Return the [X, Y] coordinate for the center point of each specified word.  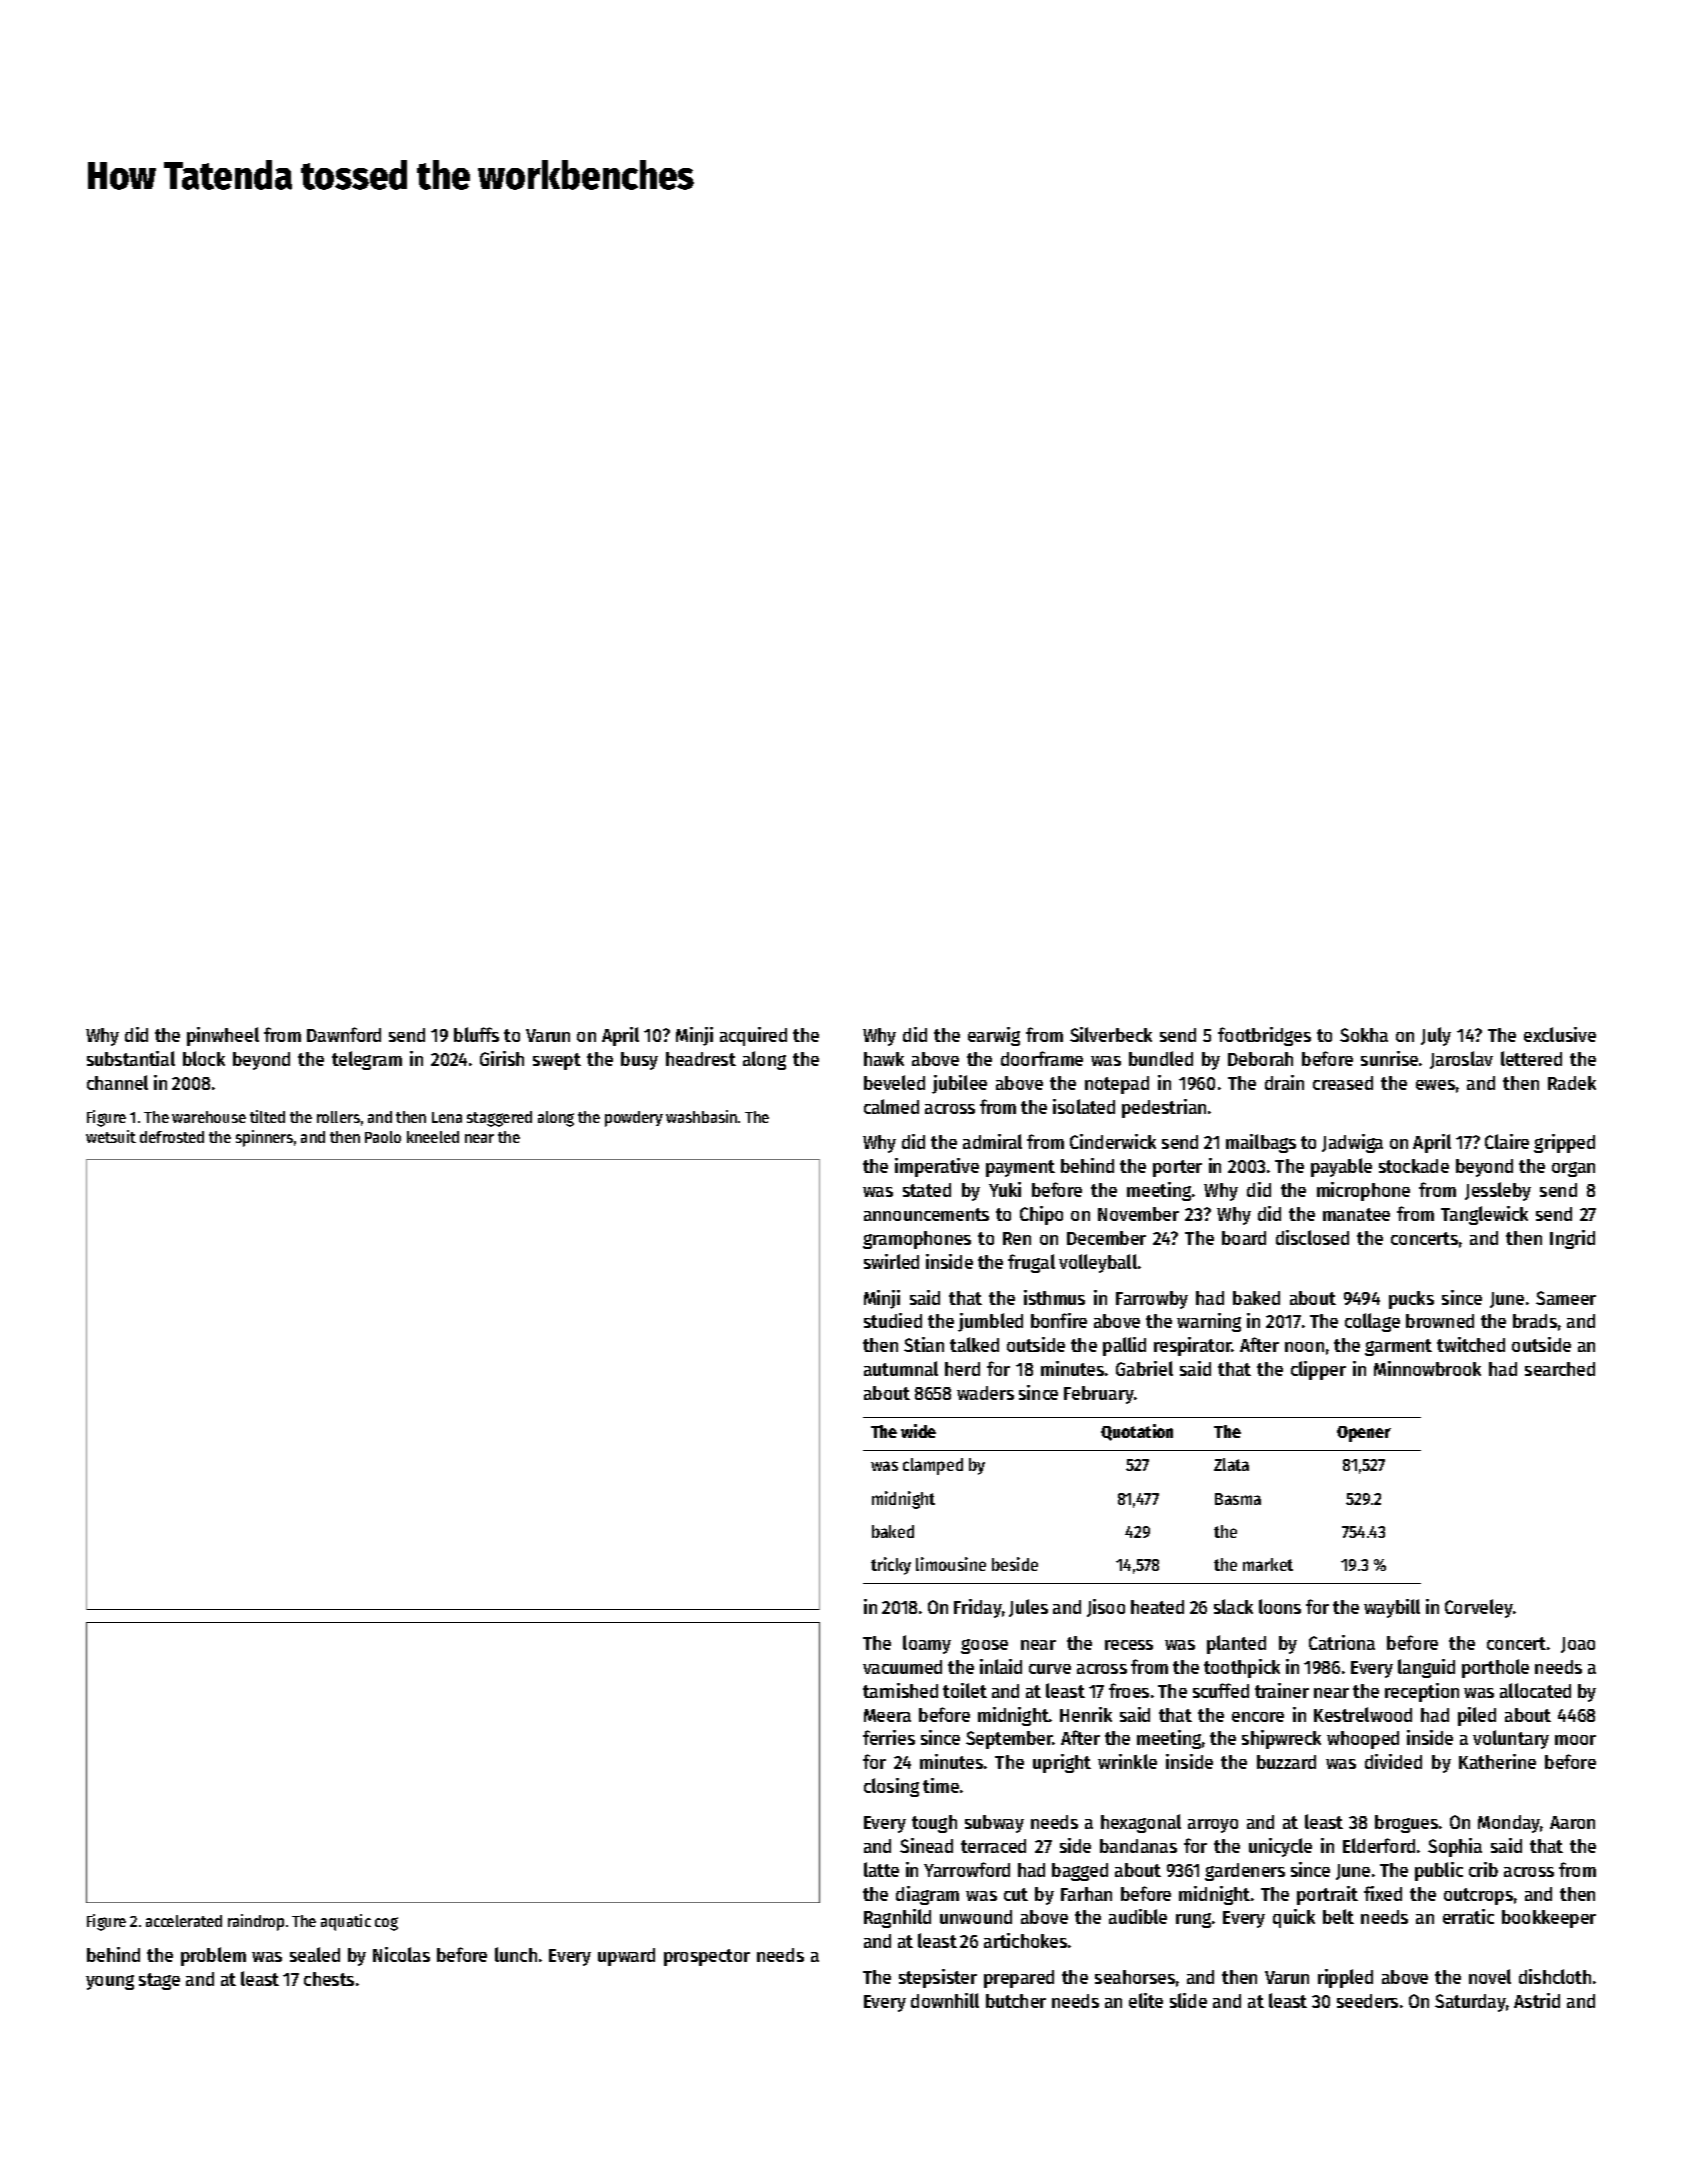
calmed [891, 1106]
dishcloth [1555, 1976]
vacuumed [902, 1667]
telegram [367, 1060]
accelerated [184, 1921]
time [941, 1785]
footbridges [1264, 1036]
